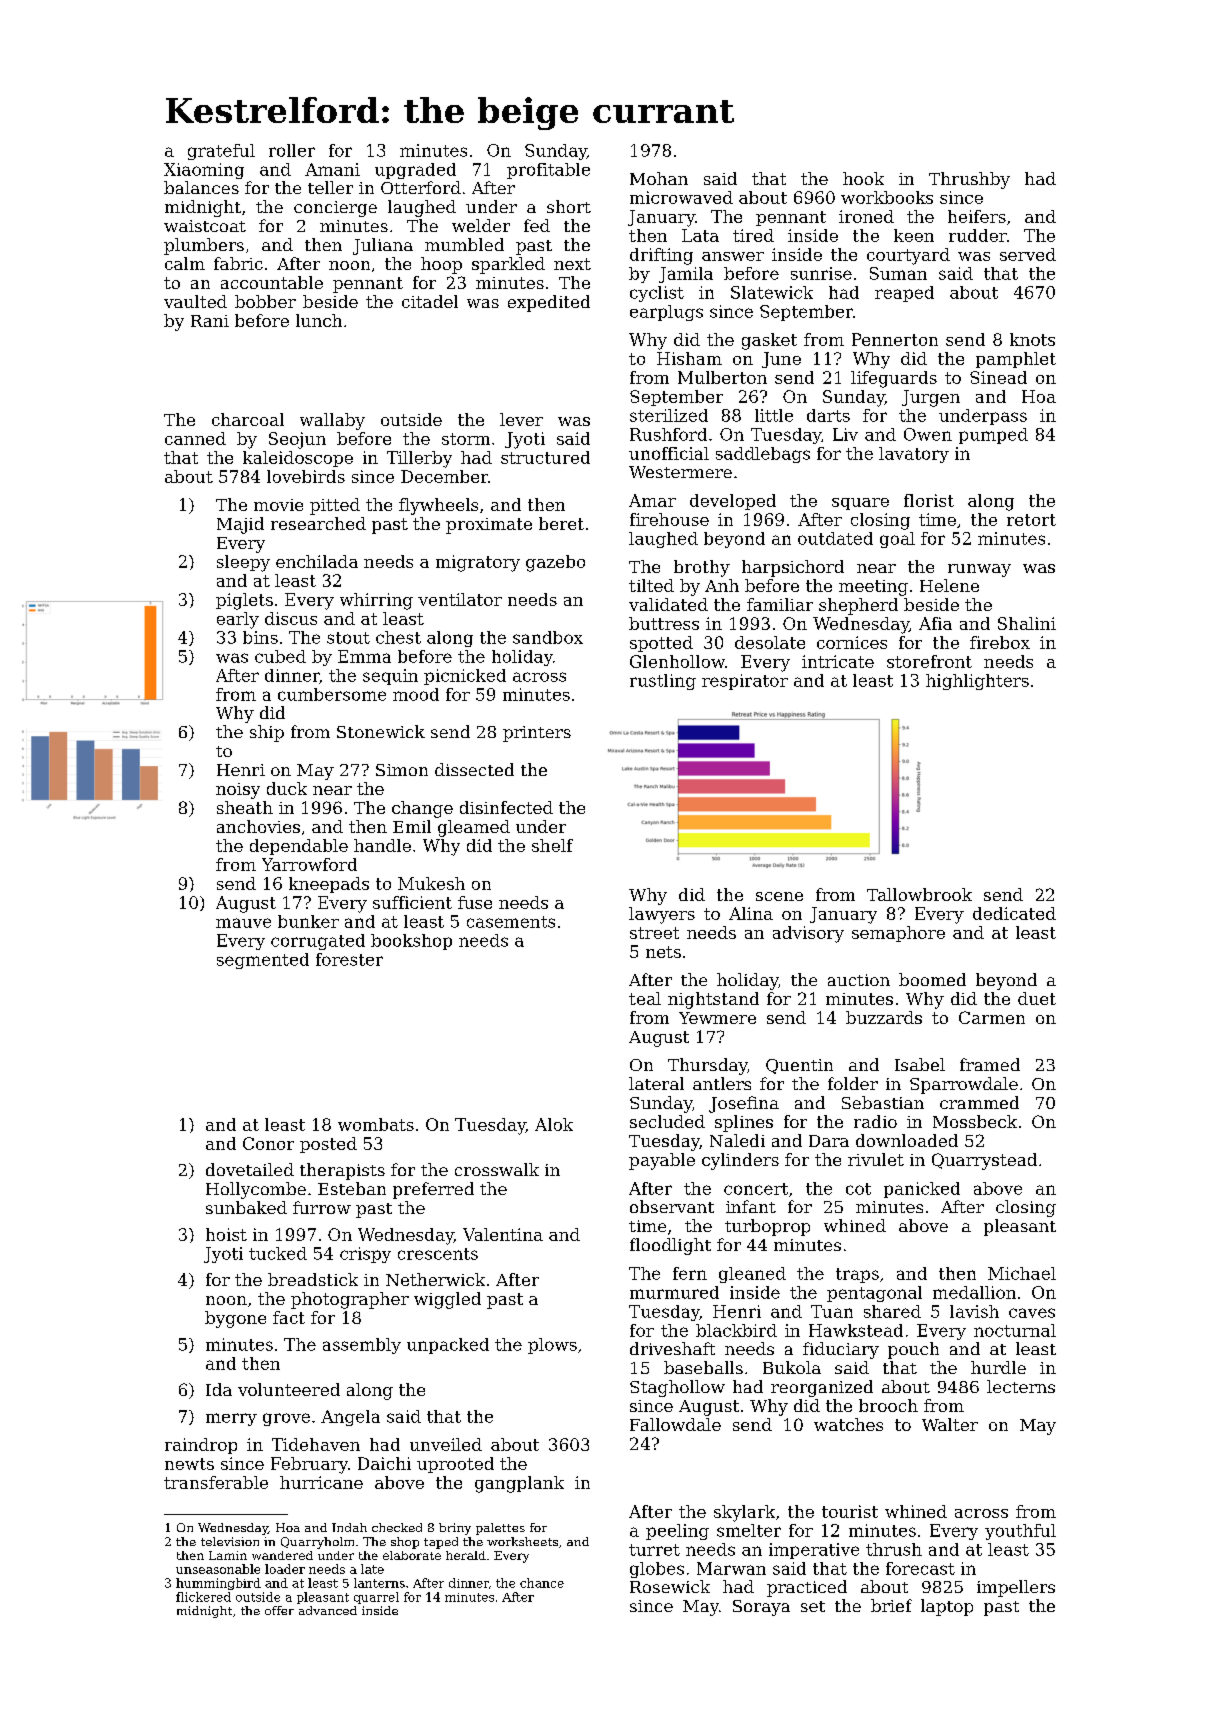  Describe the element at coordinates (240, 525) in the image. I see `Majid` at that location.
